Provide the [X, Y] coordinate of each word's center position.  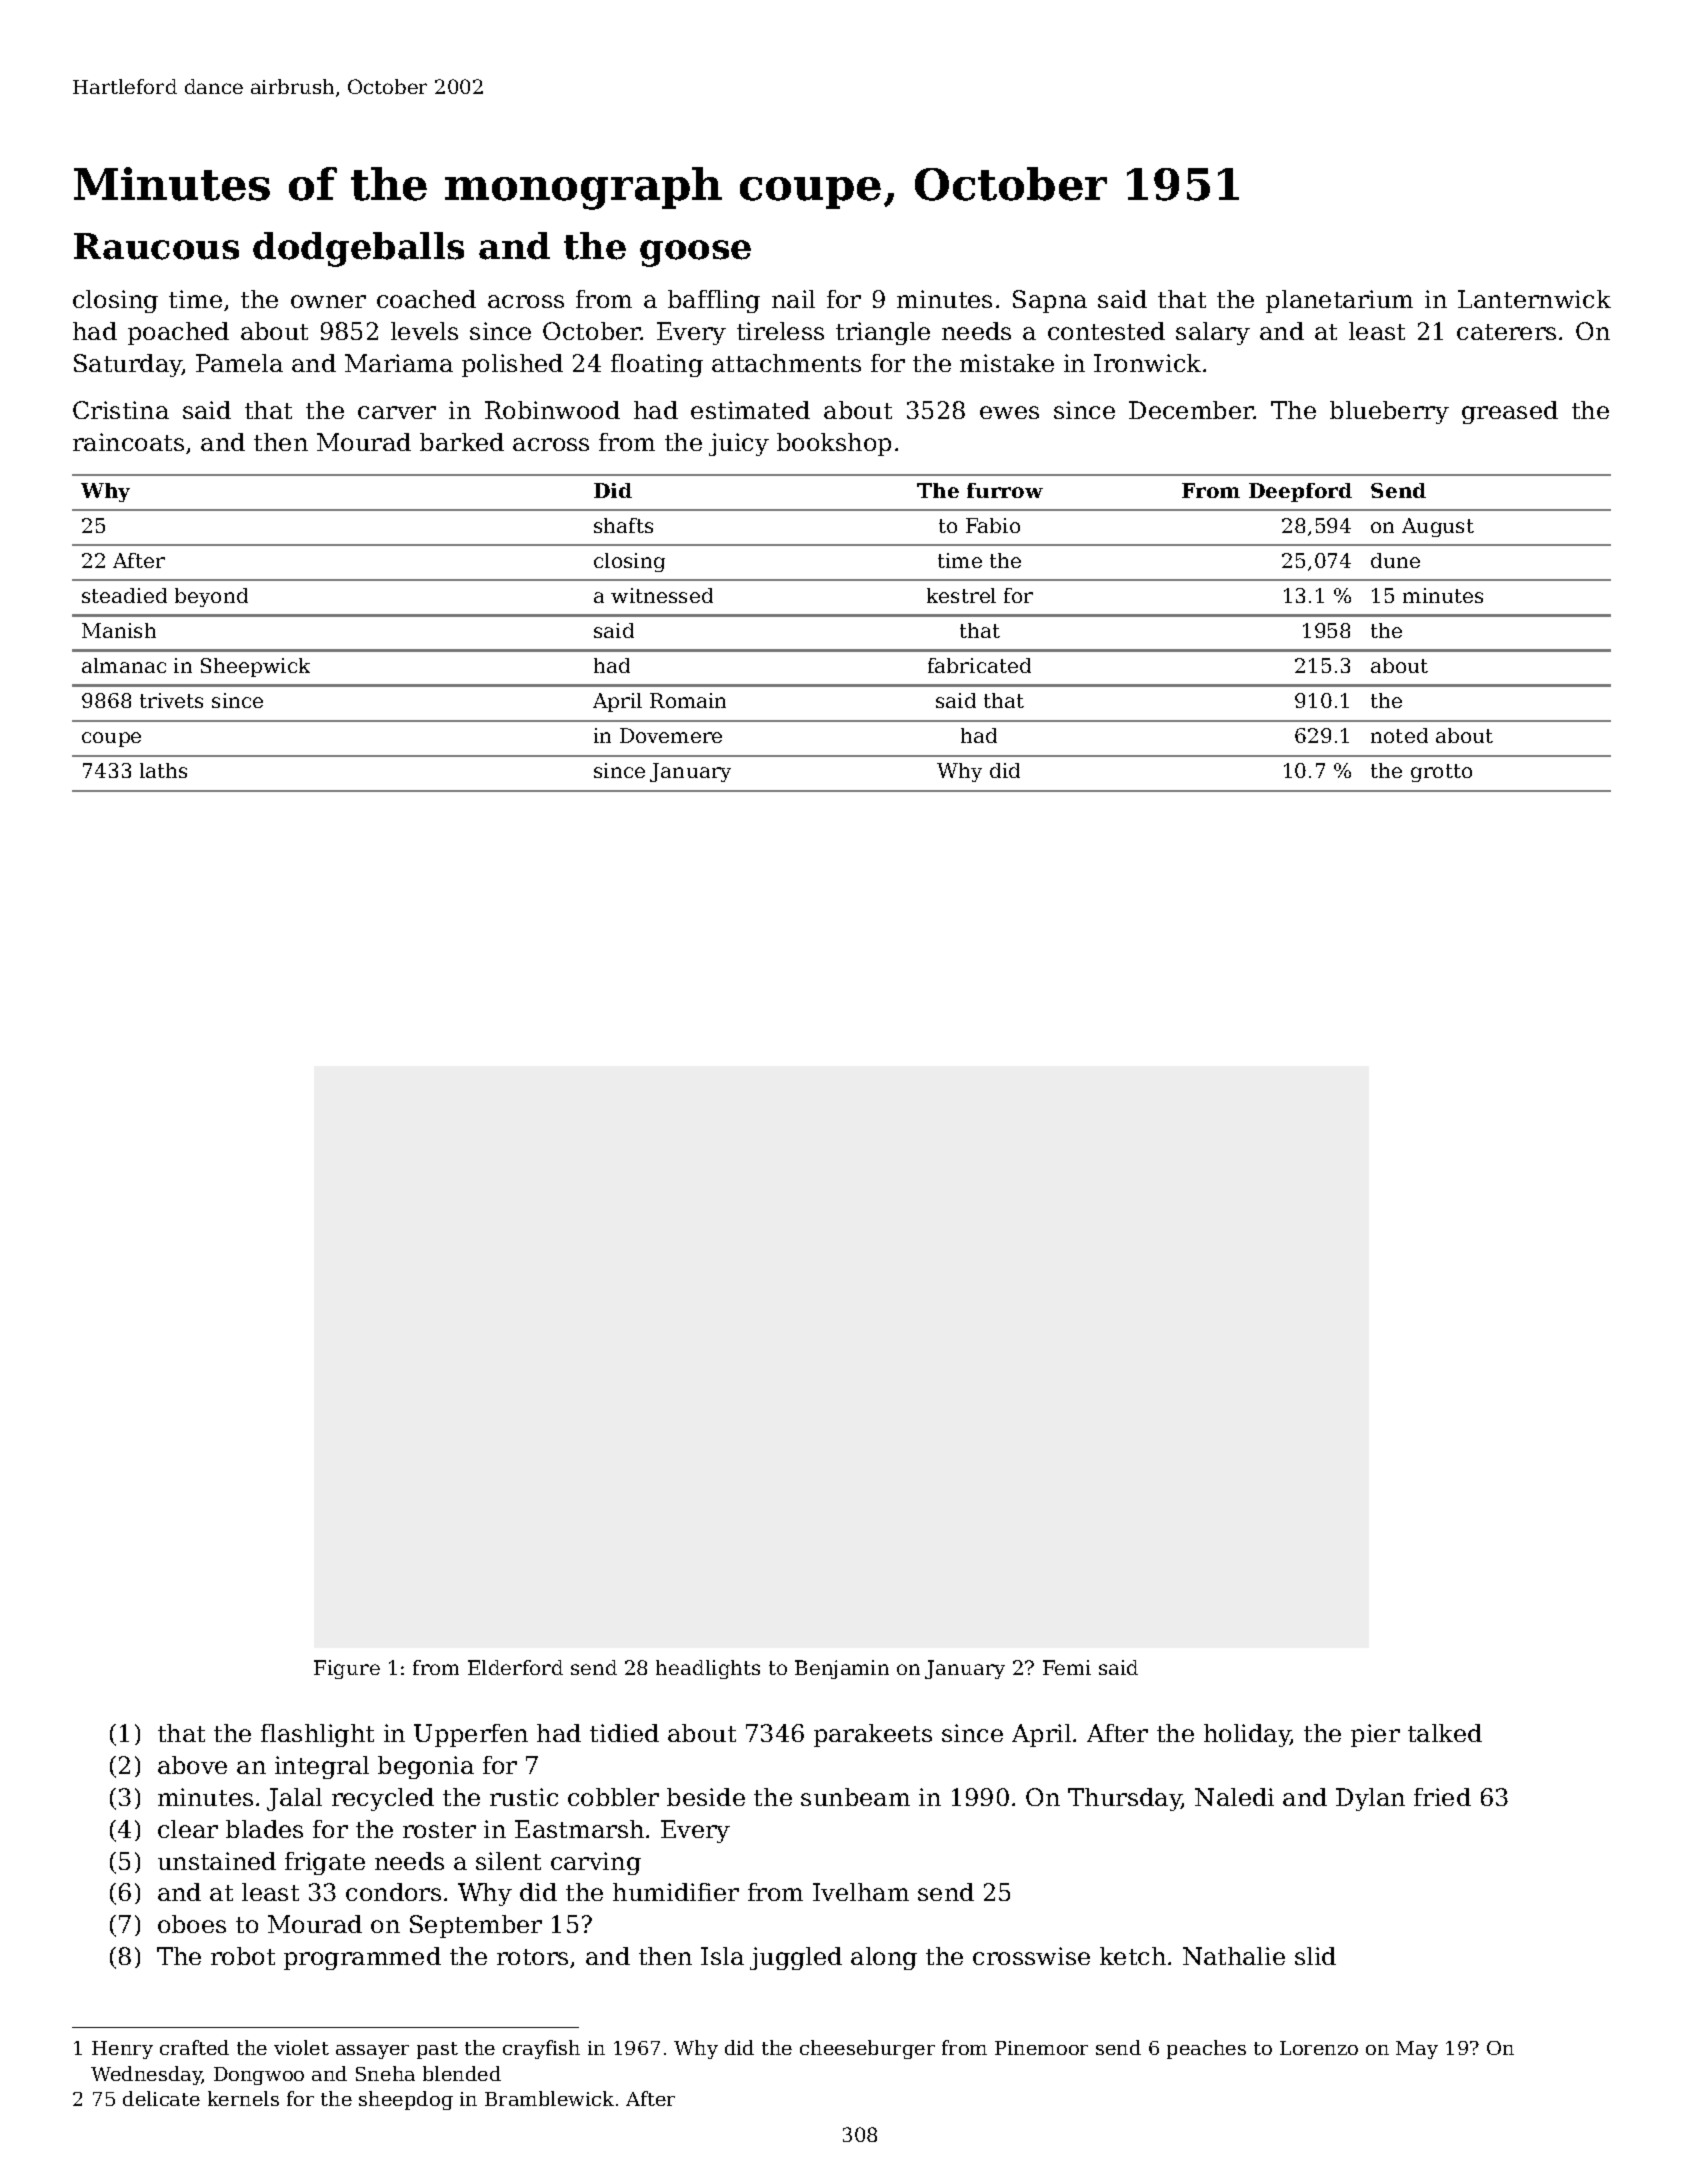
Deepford [1300, 492]
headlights [708, 1669]
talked [1445, 1733]
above [192, 1765]
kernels [243, 2098]
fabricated [979, 665]
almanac [124, 665]
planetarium [1339, 301]
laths [163, 770]
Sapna [1050, 301]
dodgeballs [358, 249]
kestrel [961, 595]
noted [1399, 735]
